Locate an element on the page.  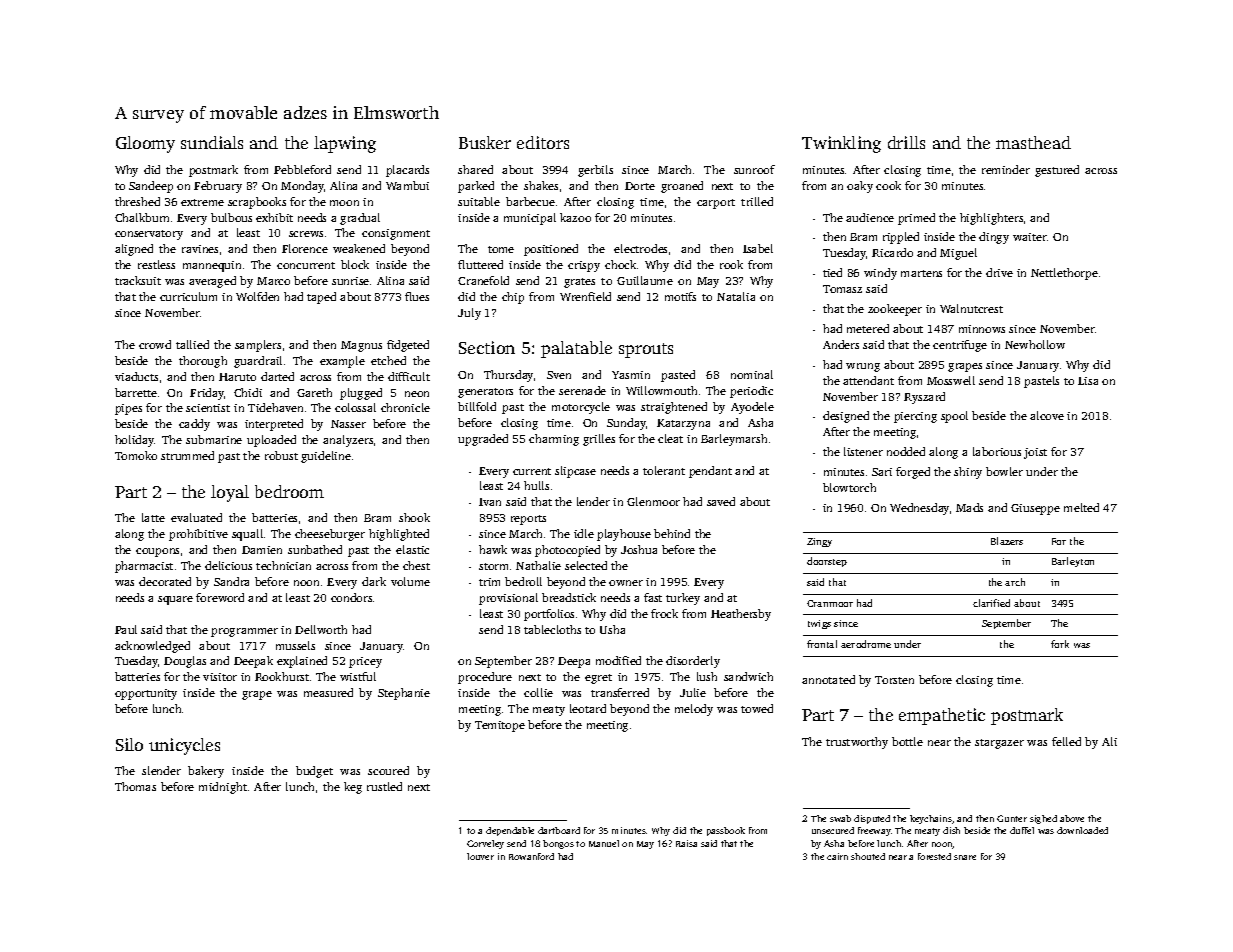
Sandeep is located at coordinates (151, 187).
